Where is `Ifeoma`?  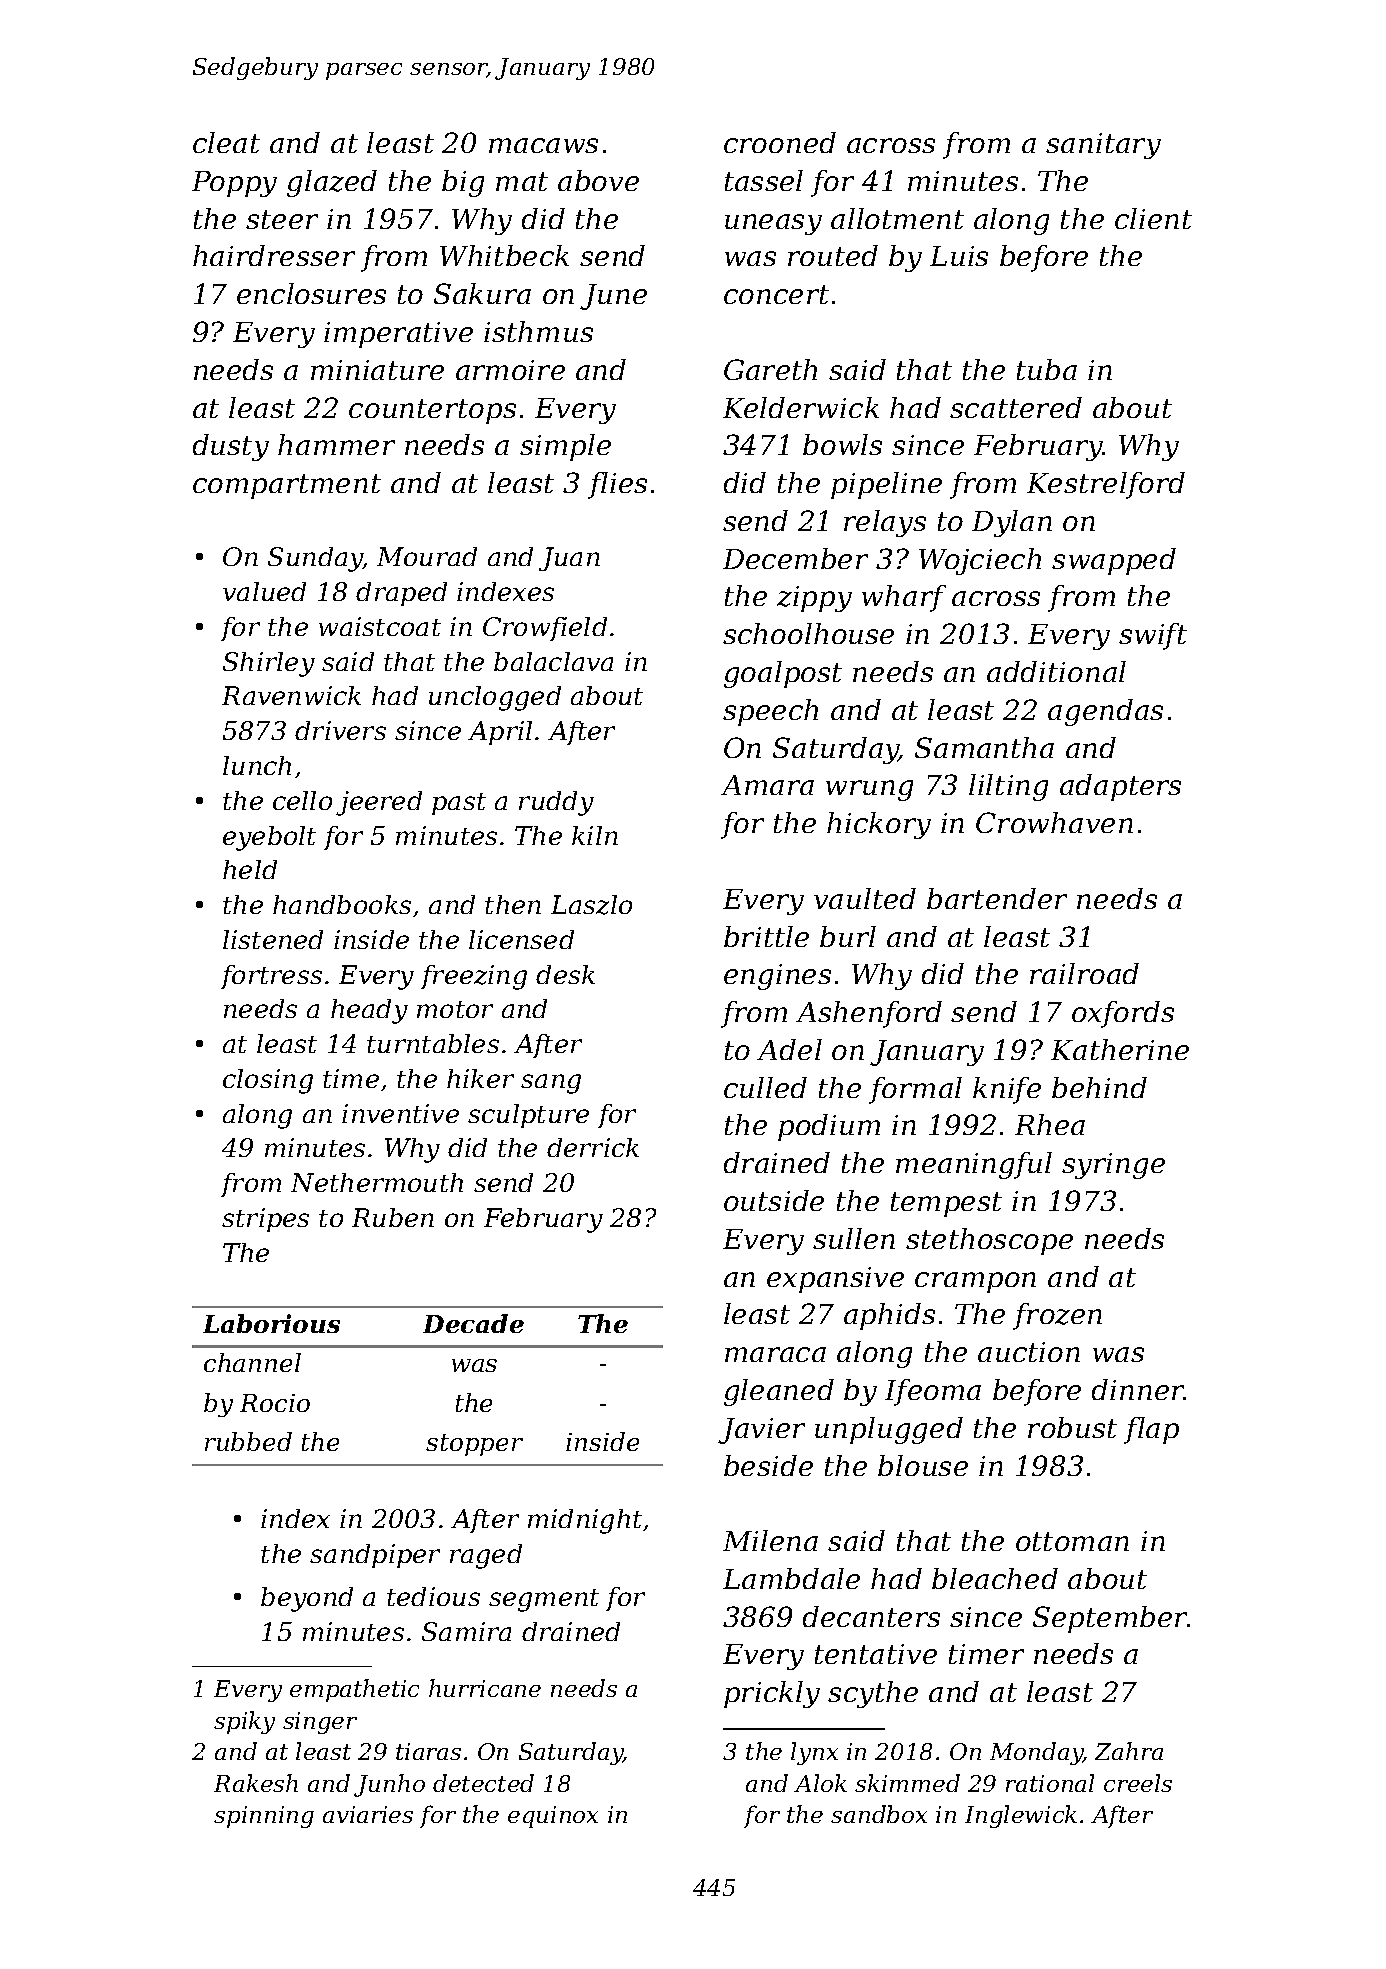
Ifeoma is located at coordinates (933, 1392).
